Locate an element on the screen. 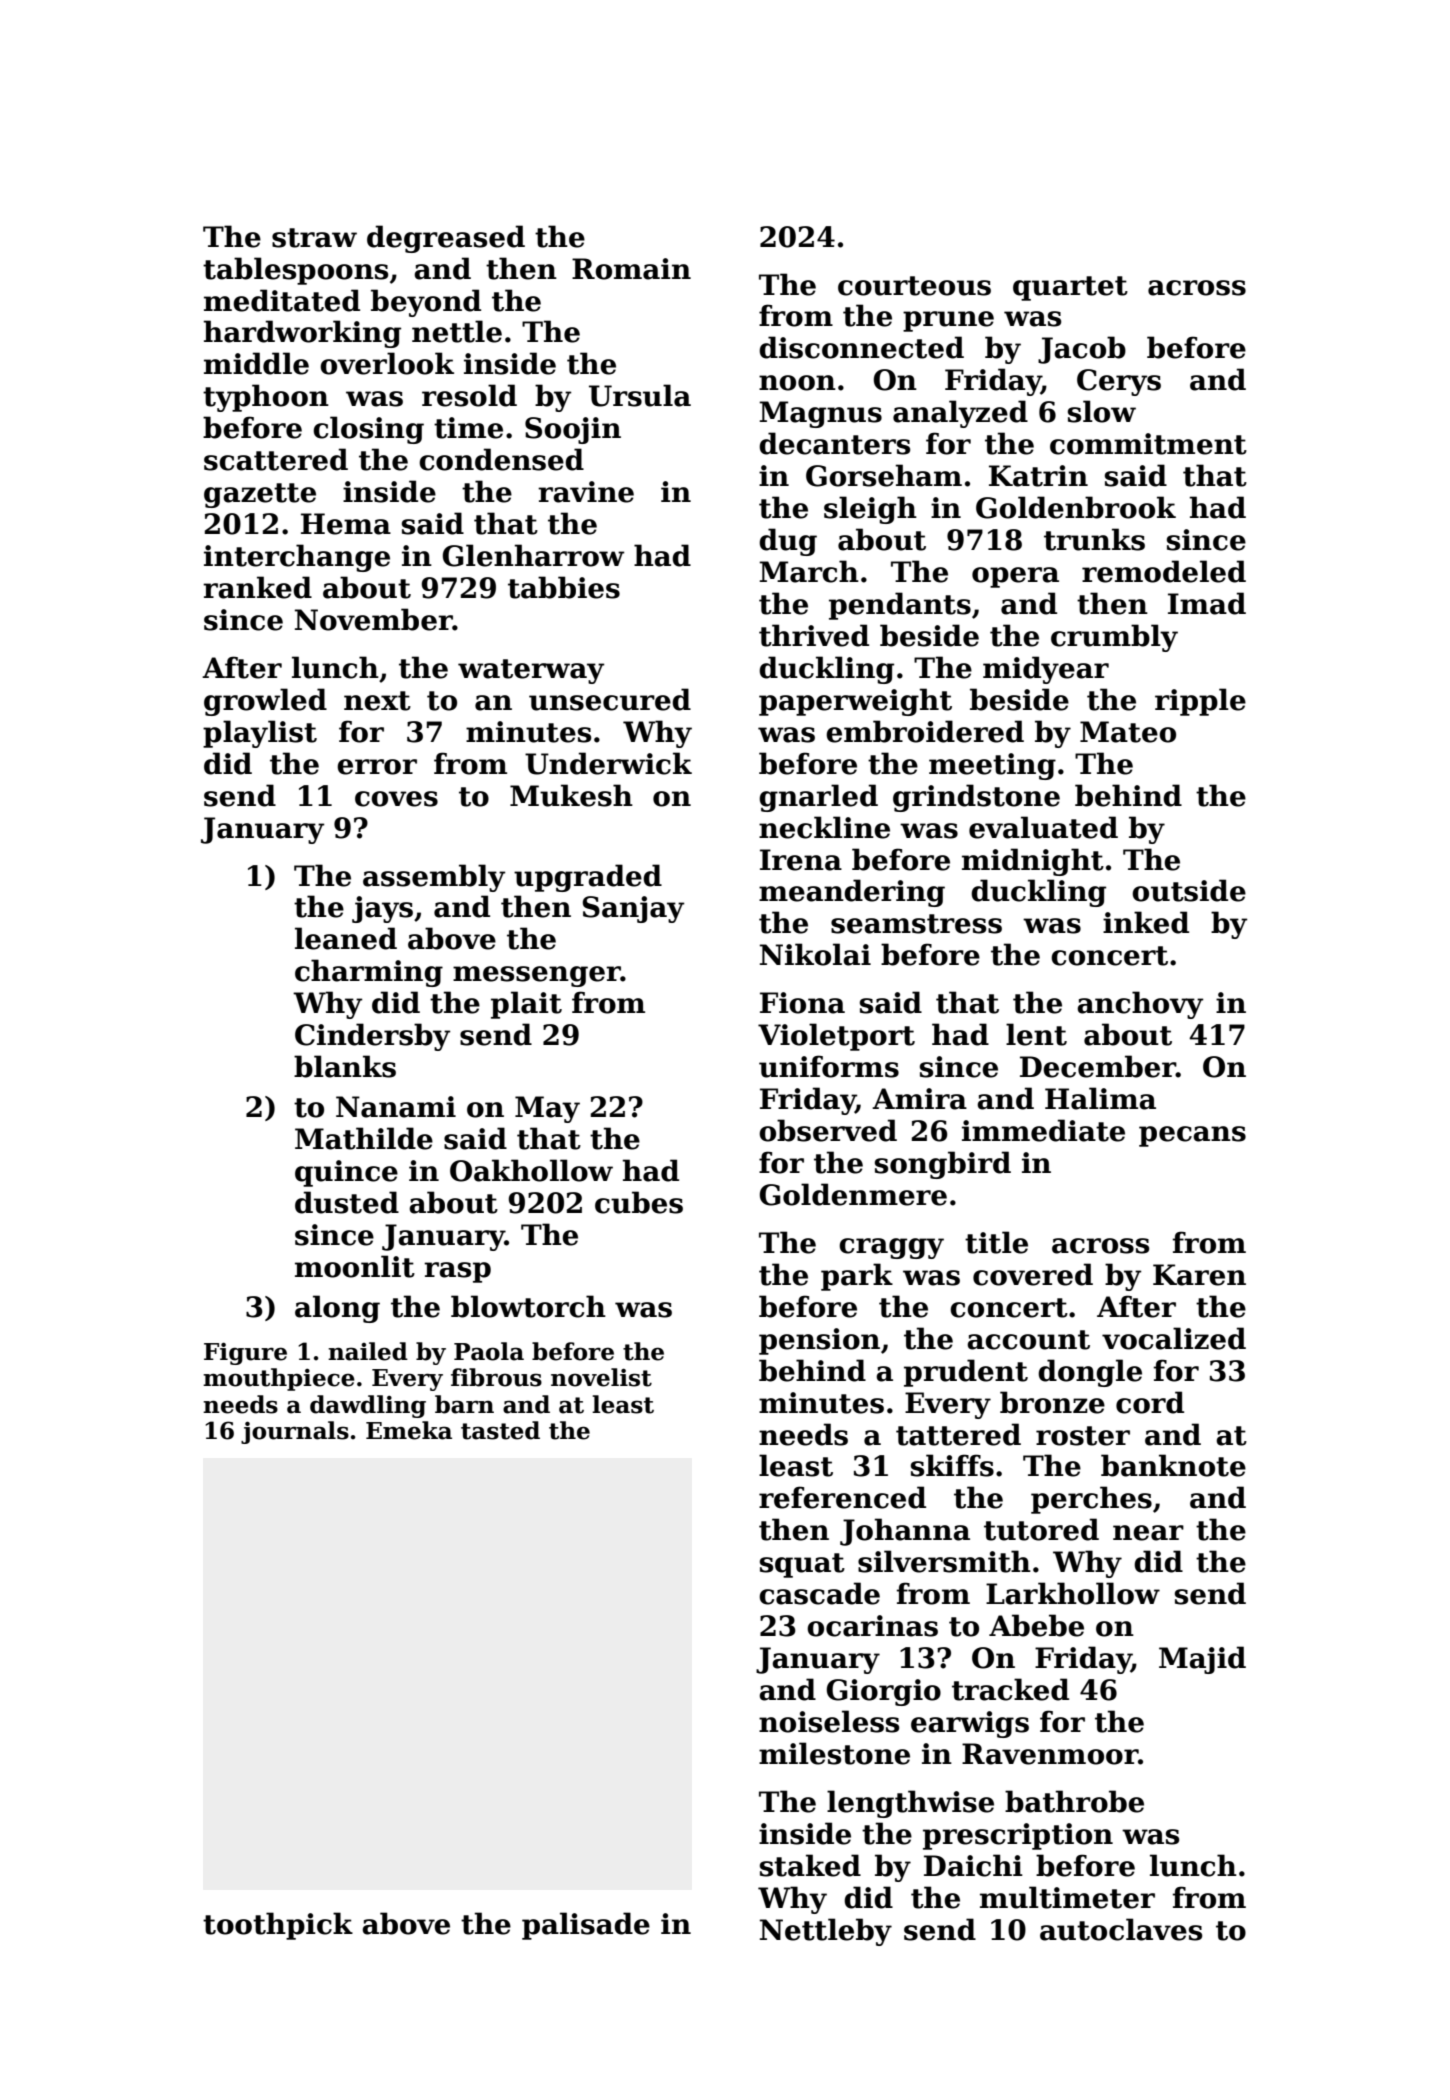  ripple is located at coordinates (1200, 702).
